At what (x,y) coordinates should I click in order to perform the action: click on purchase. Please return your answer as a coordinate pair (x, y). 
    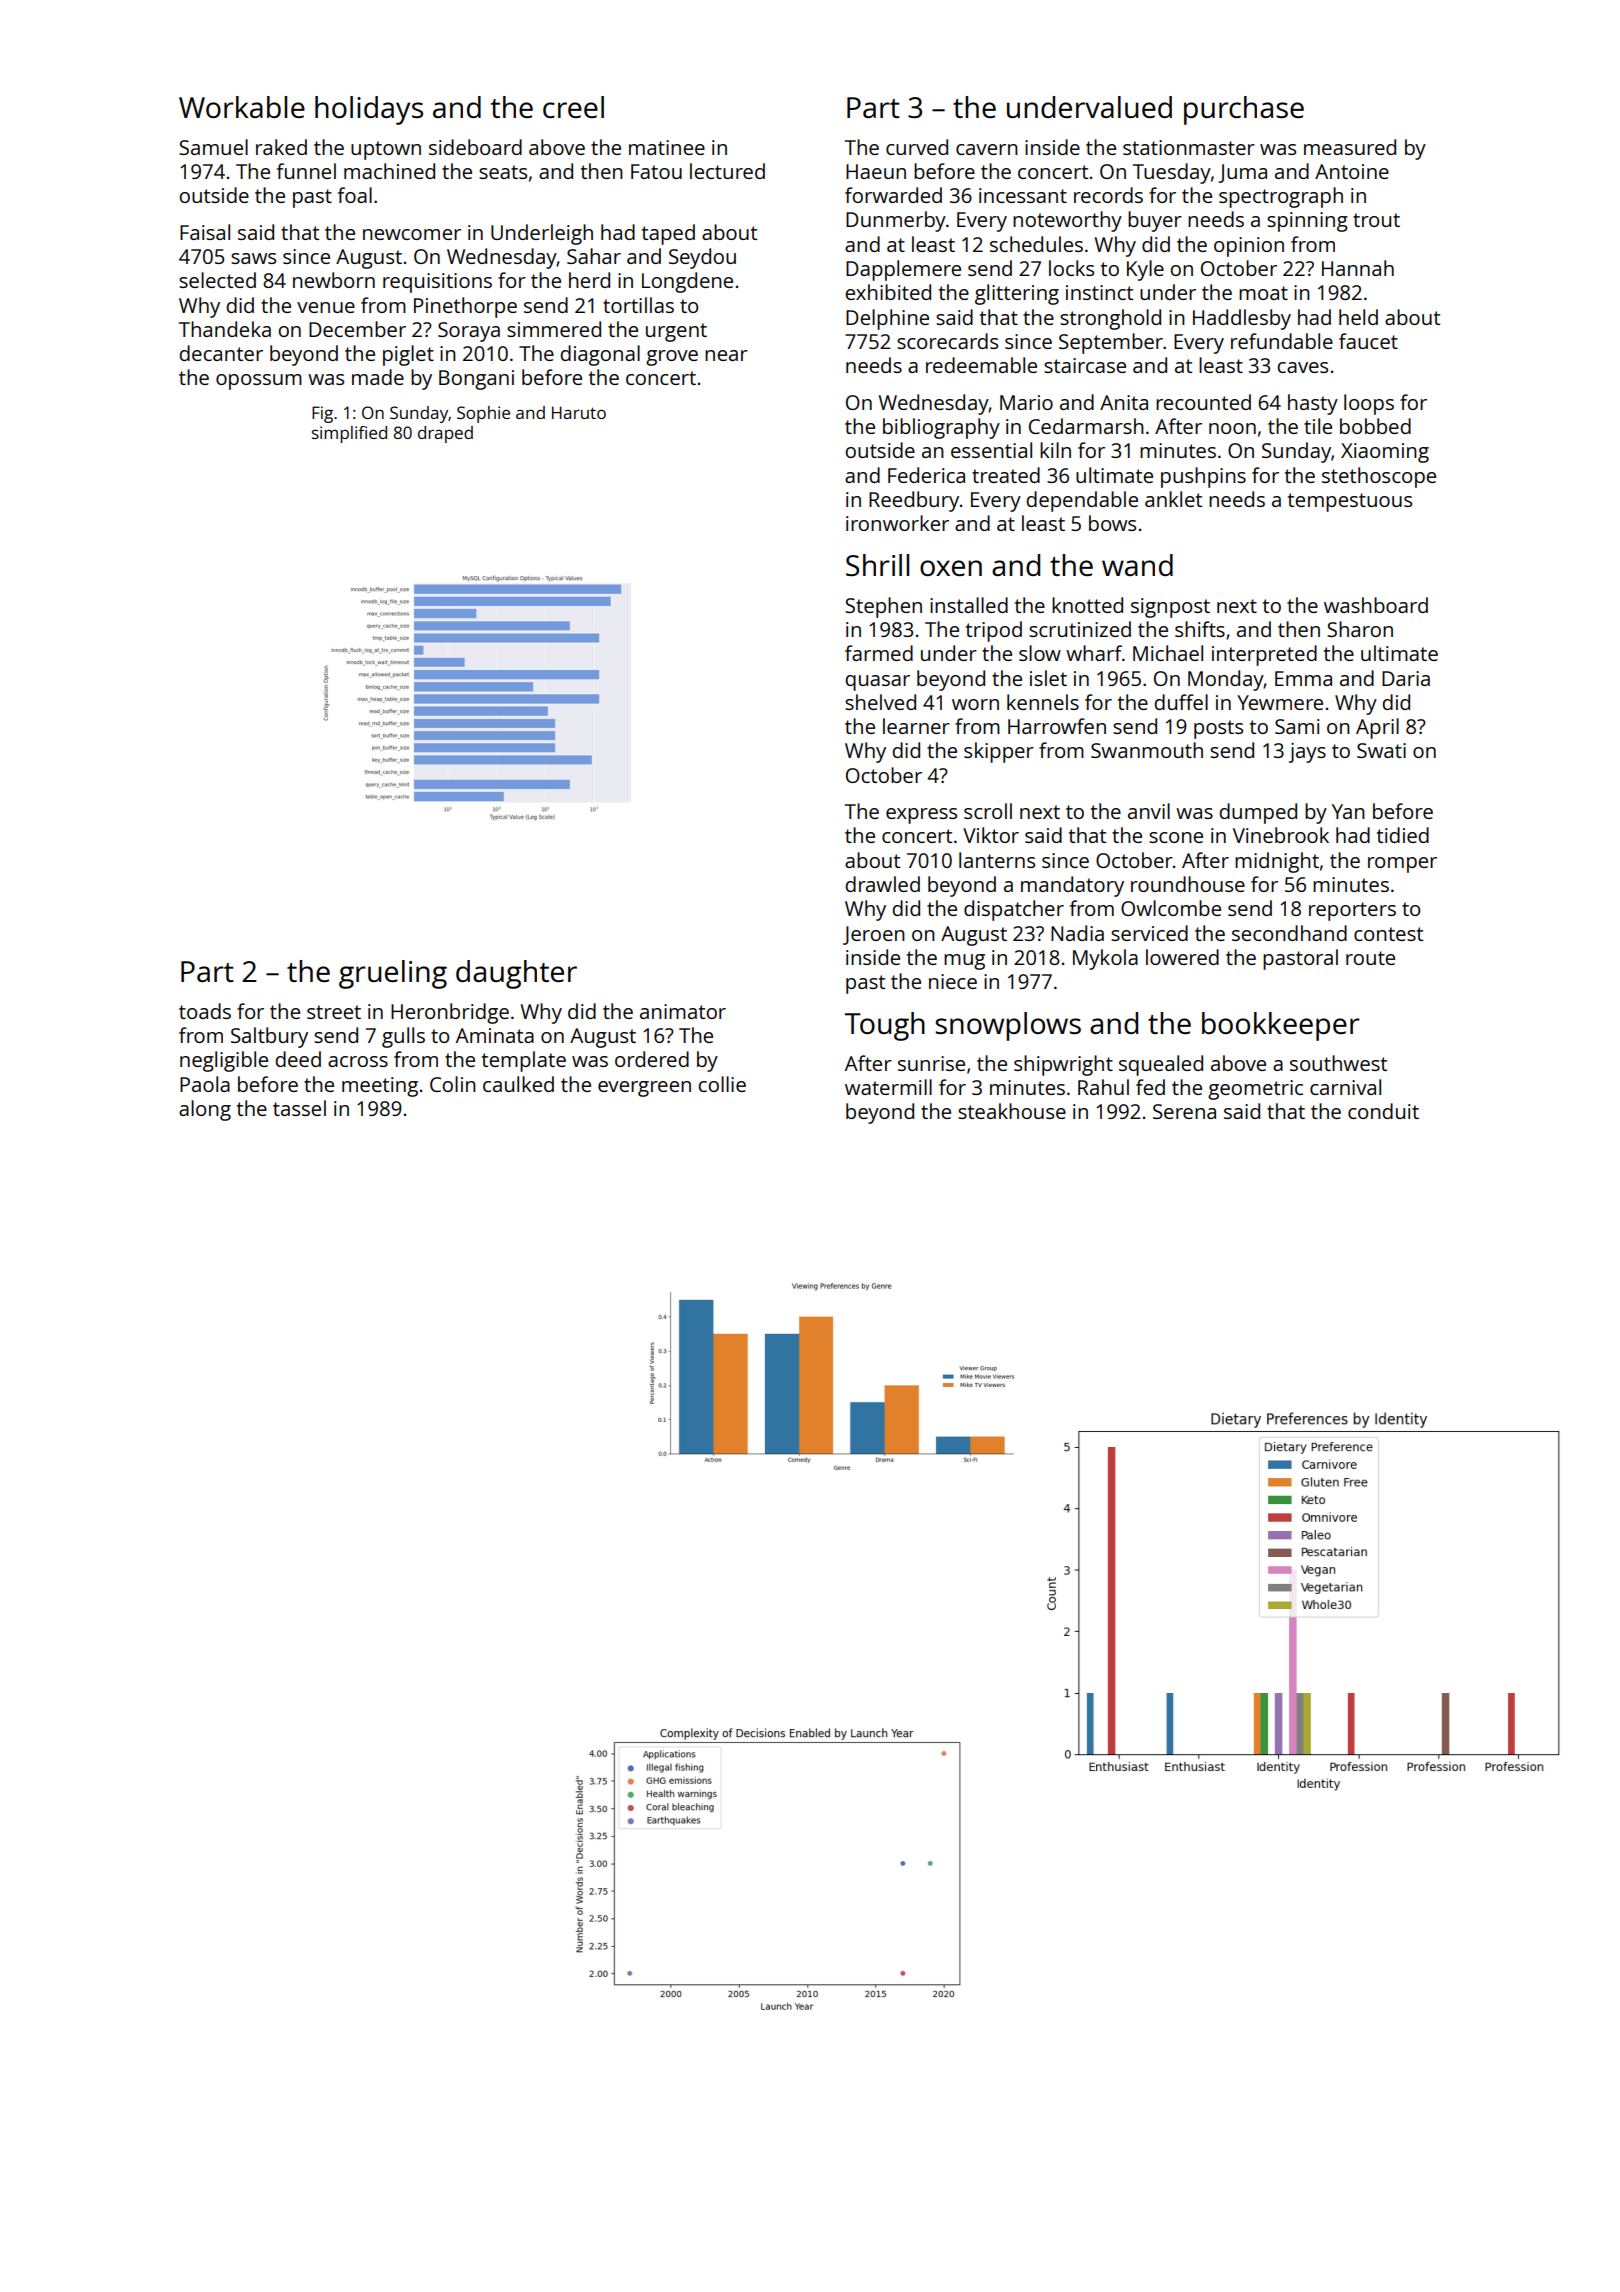
    Looking at the image, I should click on (1244, 110).
